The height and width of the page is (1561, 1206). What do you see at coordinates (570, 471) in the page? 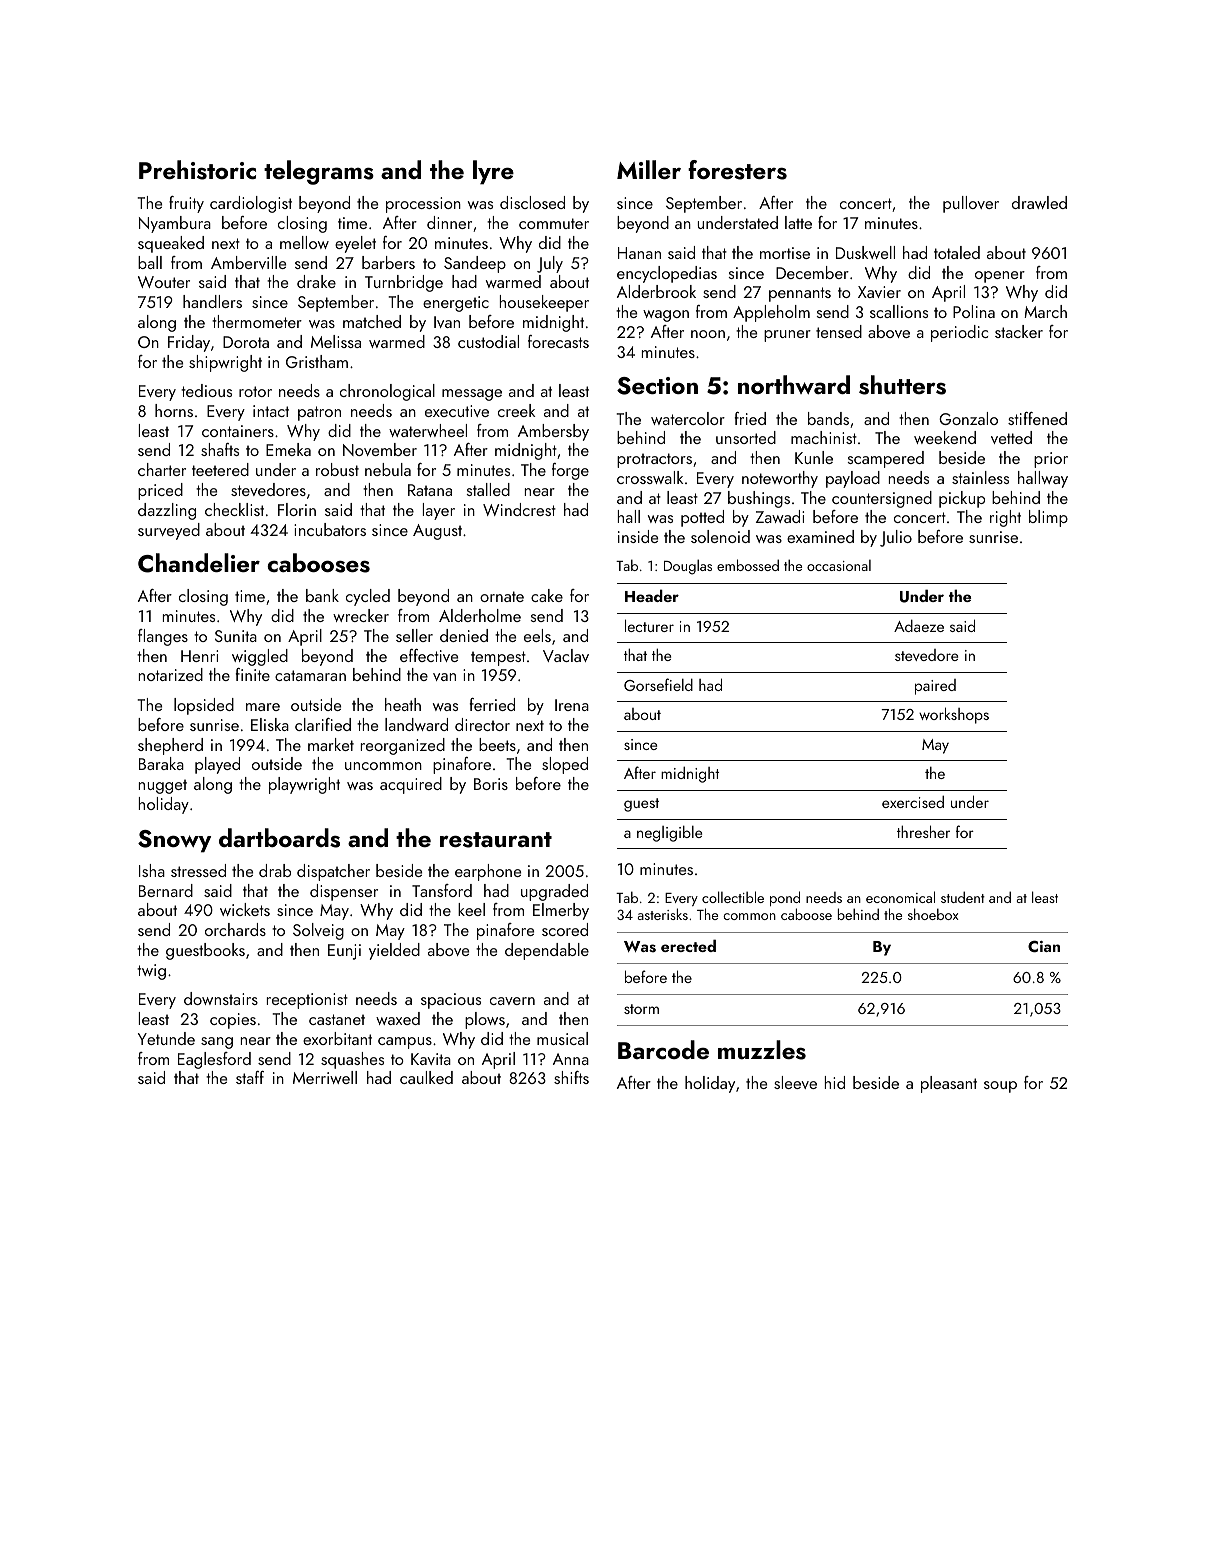
I see `forge` at bounding box center [570, 471].
